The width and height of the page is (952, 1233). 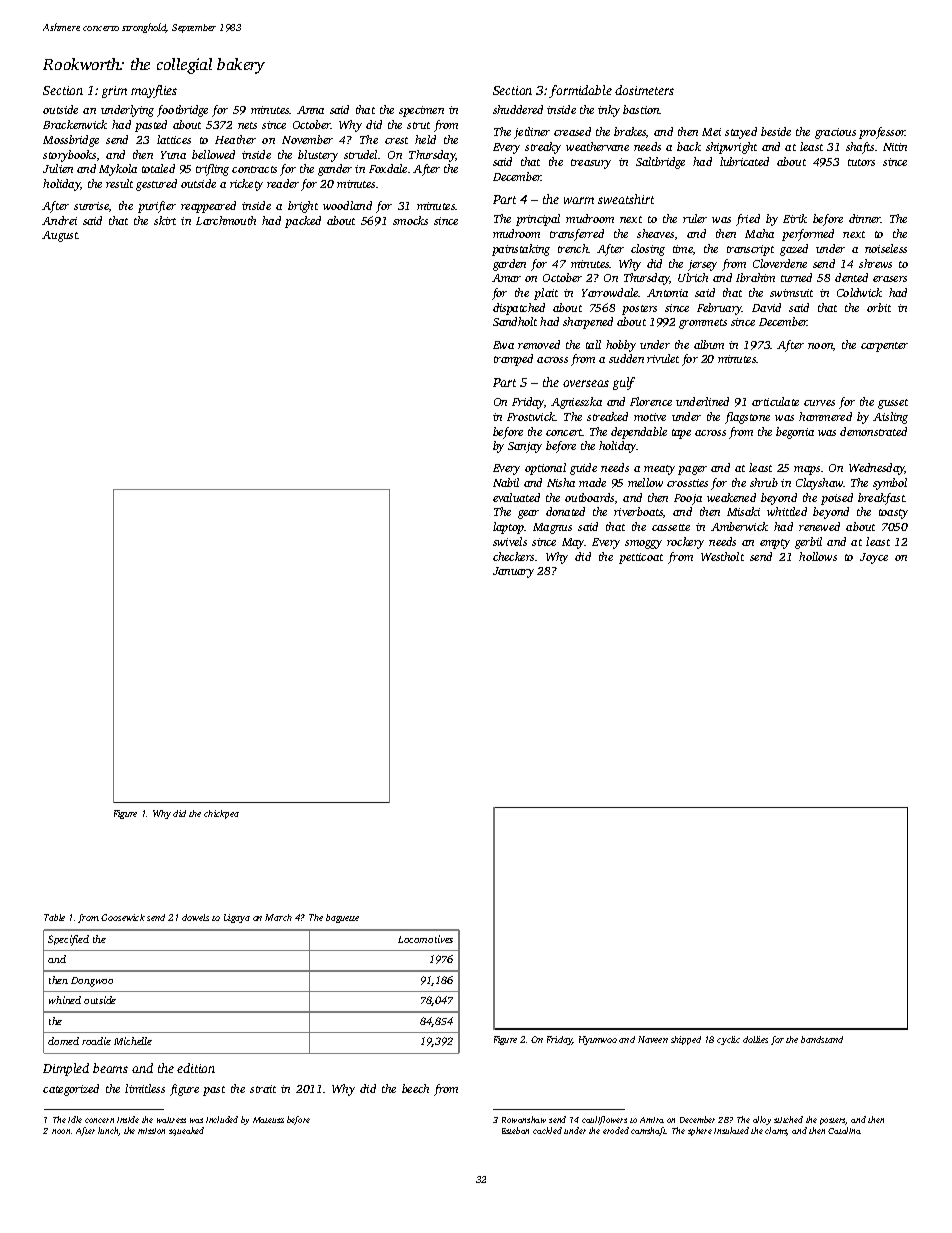 What do you see at coordinates (755, 277) in the page?
I see `Ibrahim` at bounding box center [755, 277].
